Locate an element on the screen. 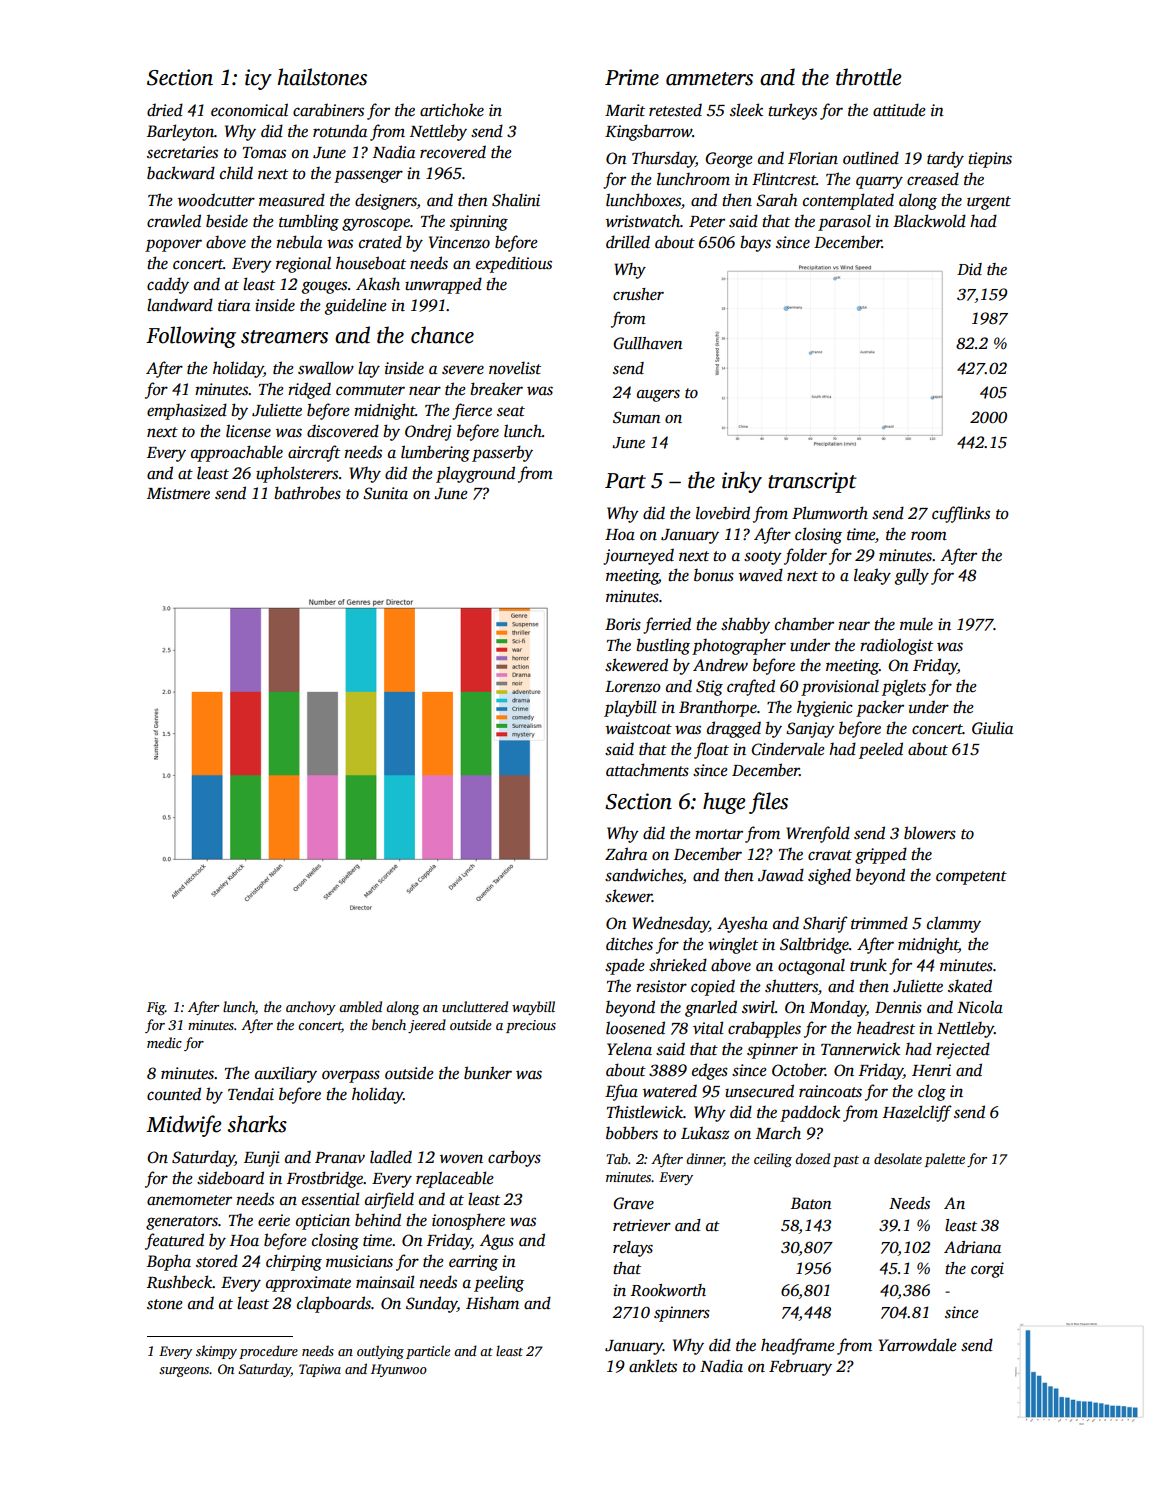 Image resolution: width=1162 pixels, height=1504 pixels. Tomas is located at coordinates (264, 153).
